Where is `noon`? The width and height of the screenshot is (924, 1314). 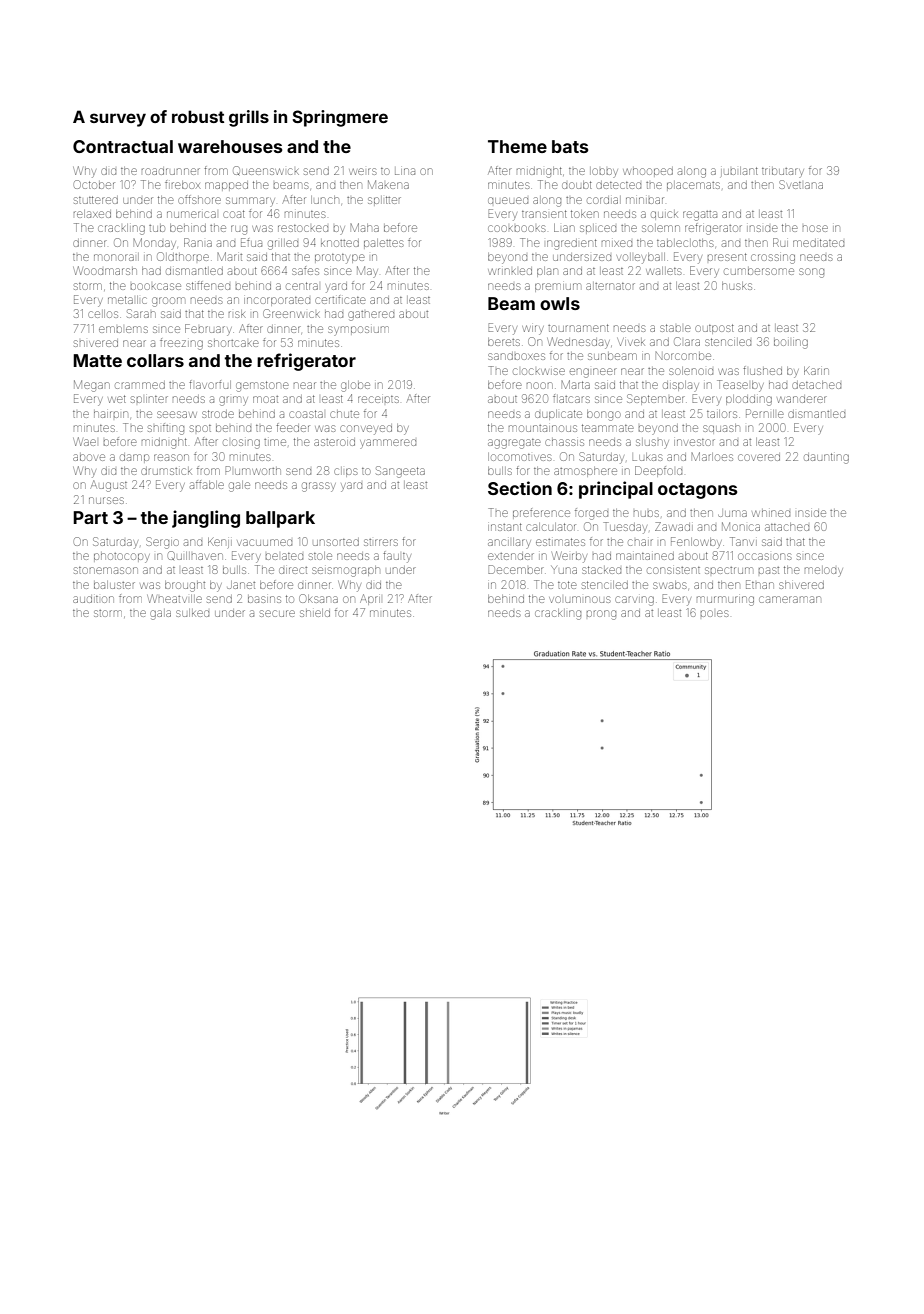 noon is located at coordinates (540, 385).
